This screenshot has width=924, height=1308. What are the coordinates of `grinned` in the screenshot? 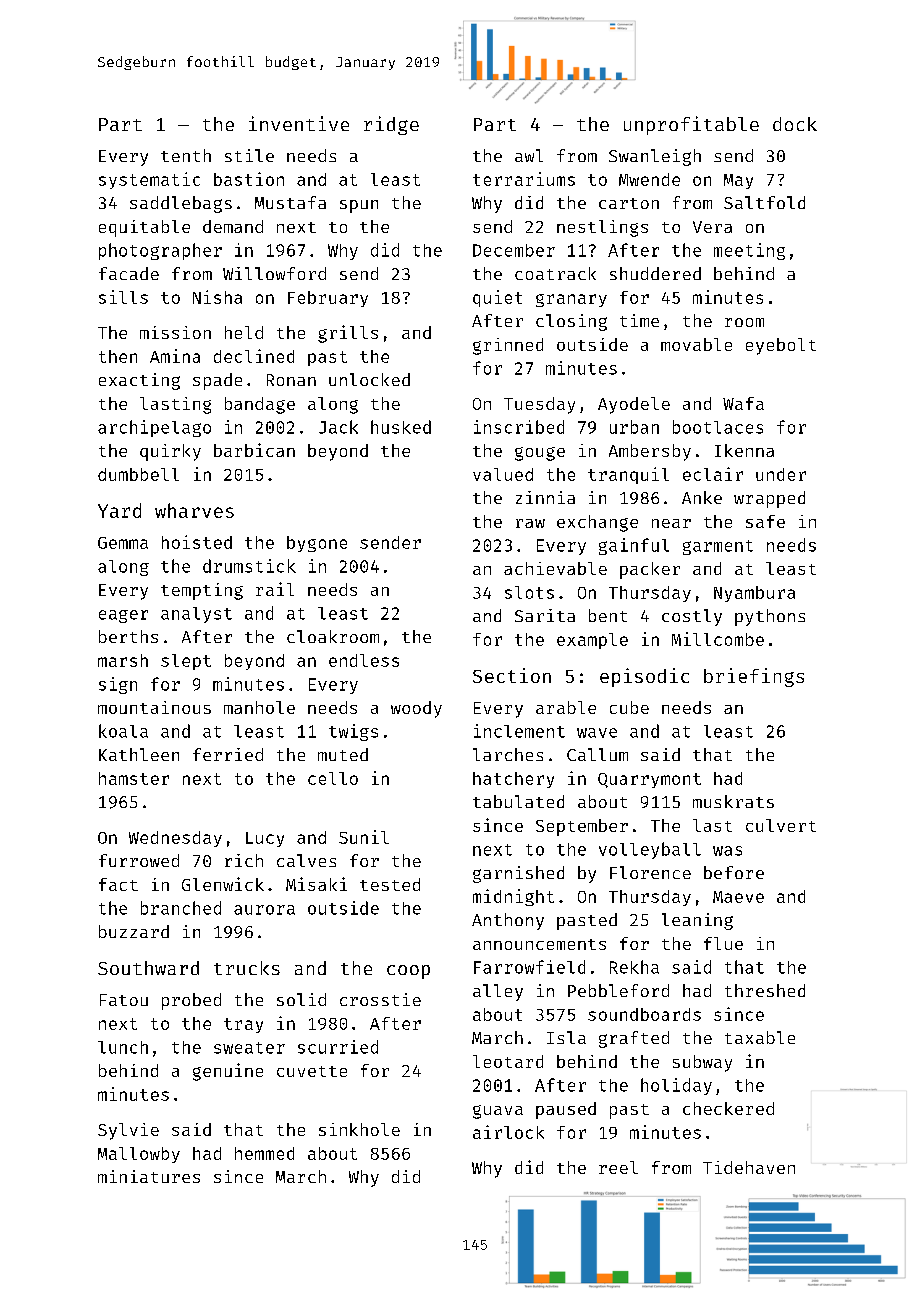 It's located at (508, 346).
